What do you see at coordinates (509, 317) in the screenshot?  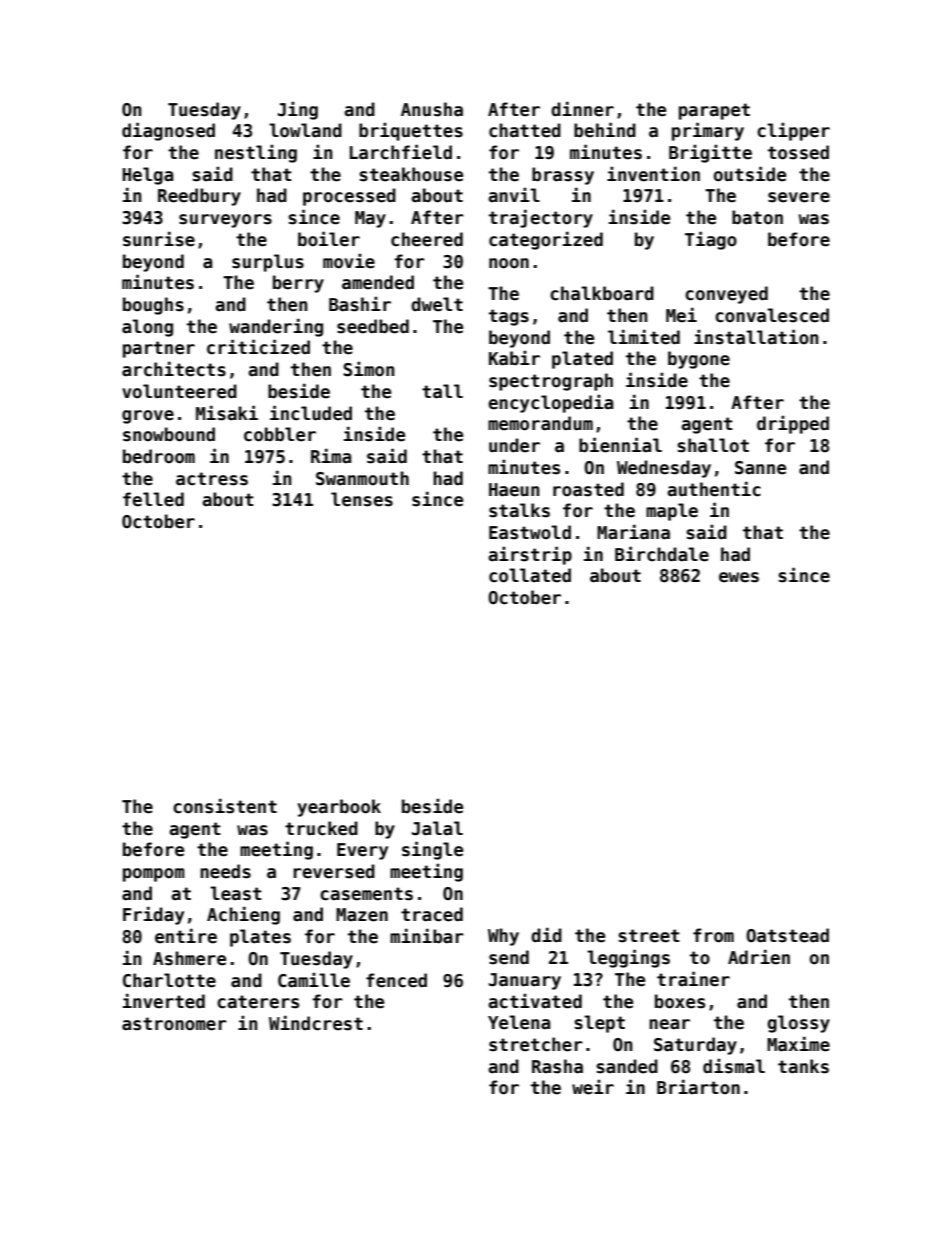 I see `tags` at bounding box center [509, 317].
